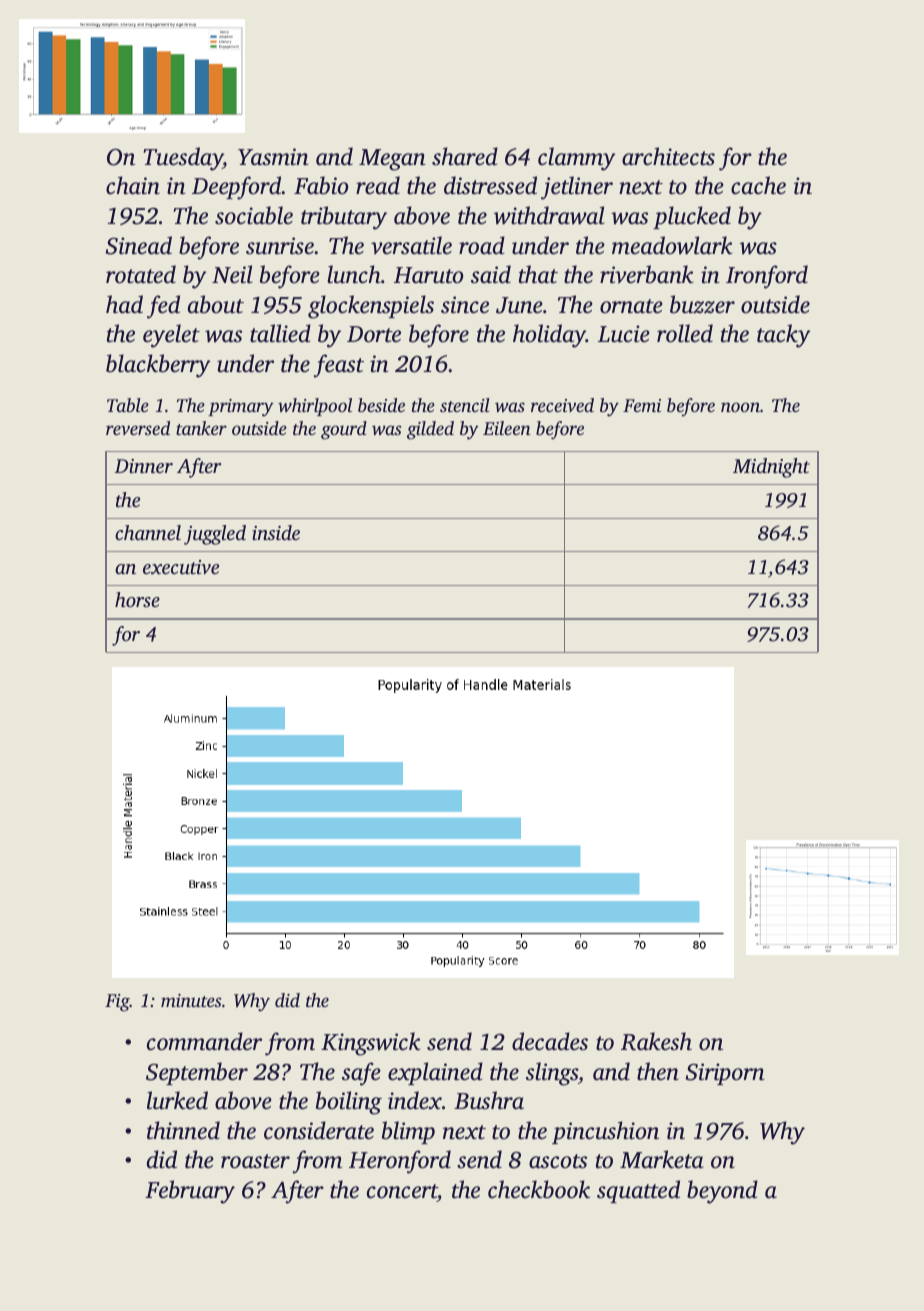 This image has width=924, height=1311. Describe the element at coordinates (138, 428) in the image. I see `reversed` at that location.
